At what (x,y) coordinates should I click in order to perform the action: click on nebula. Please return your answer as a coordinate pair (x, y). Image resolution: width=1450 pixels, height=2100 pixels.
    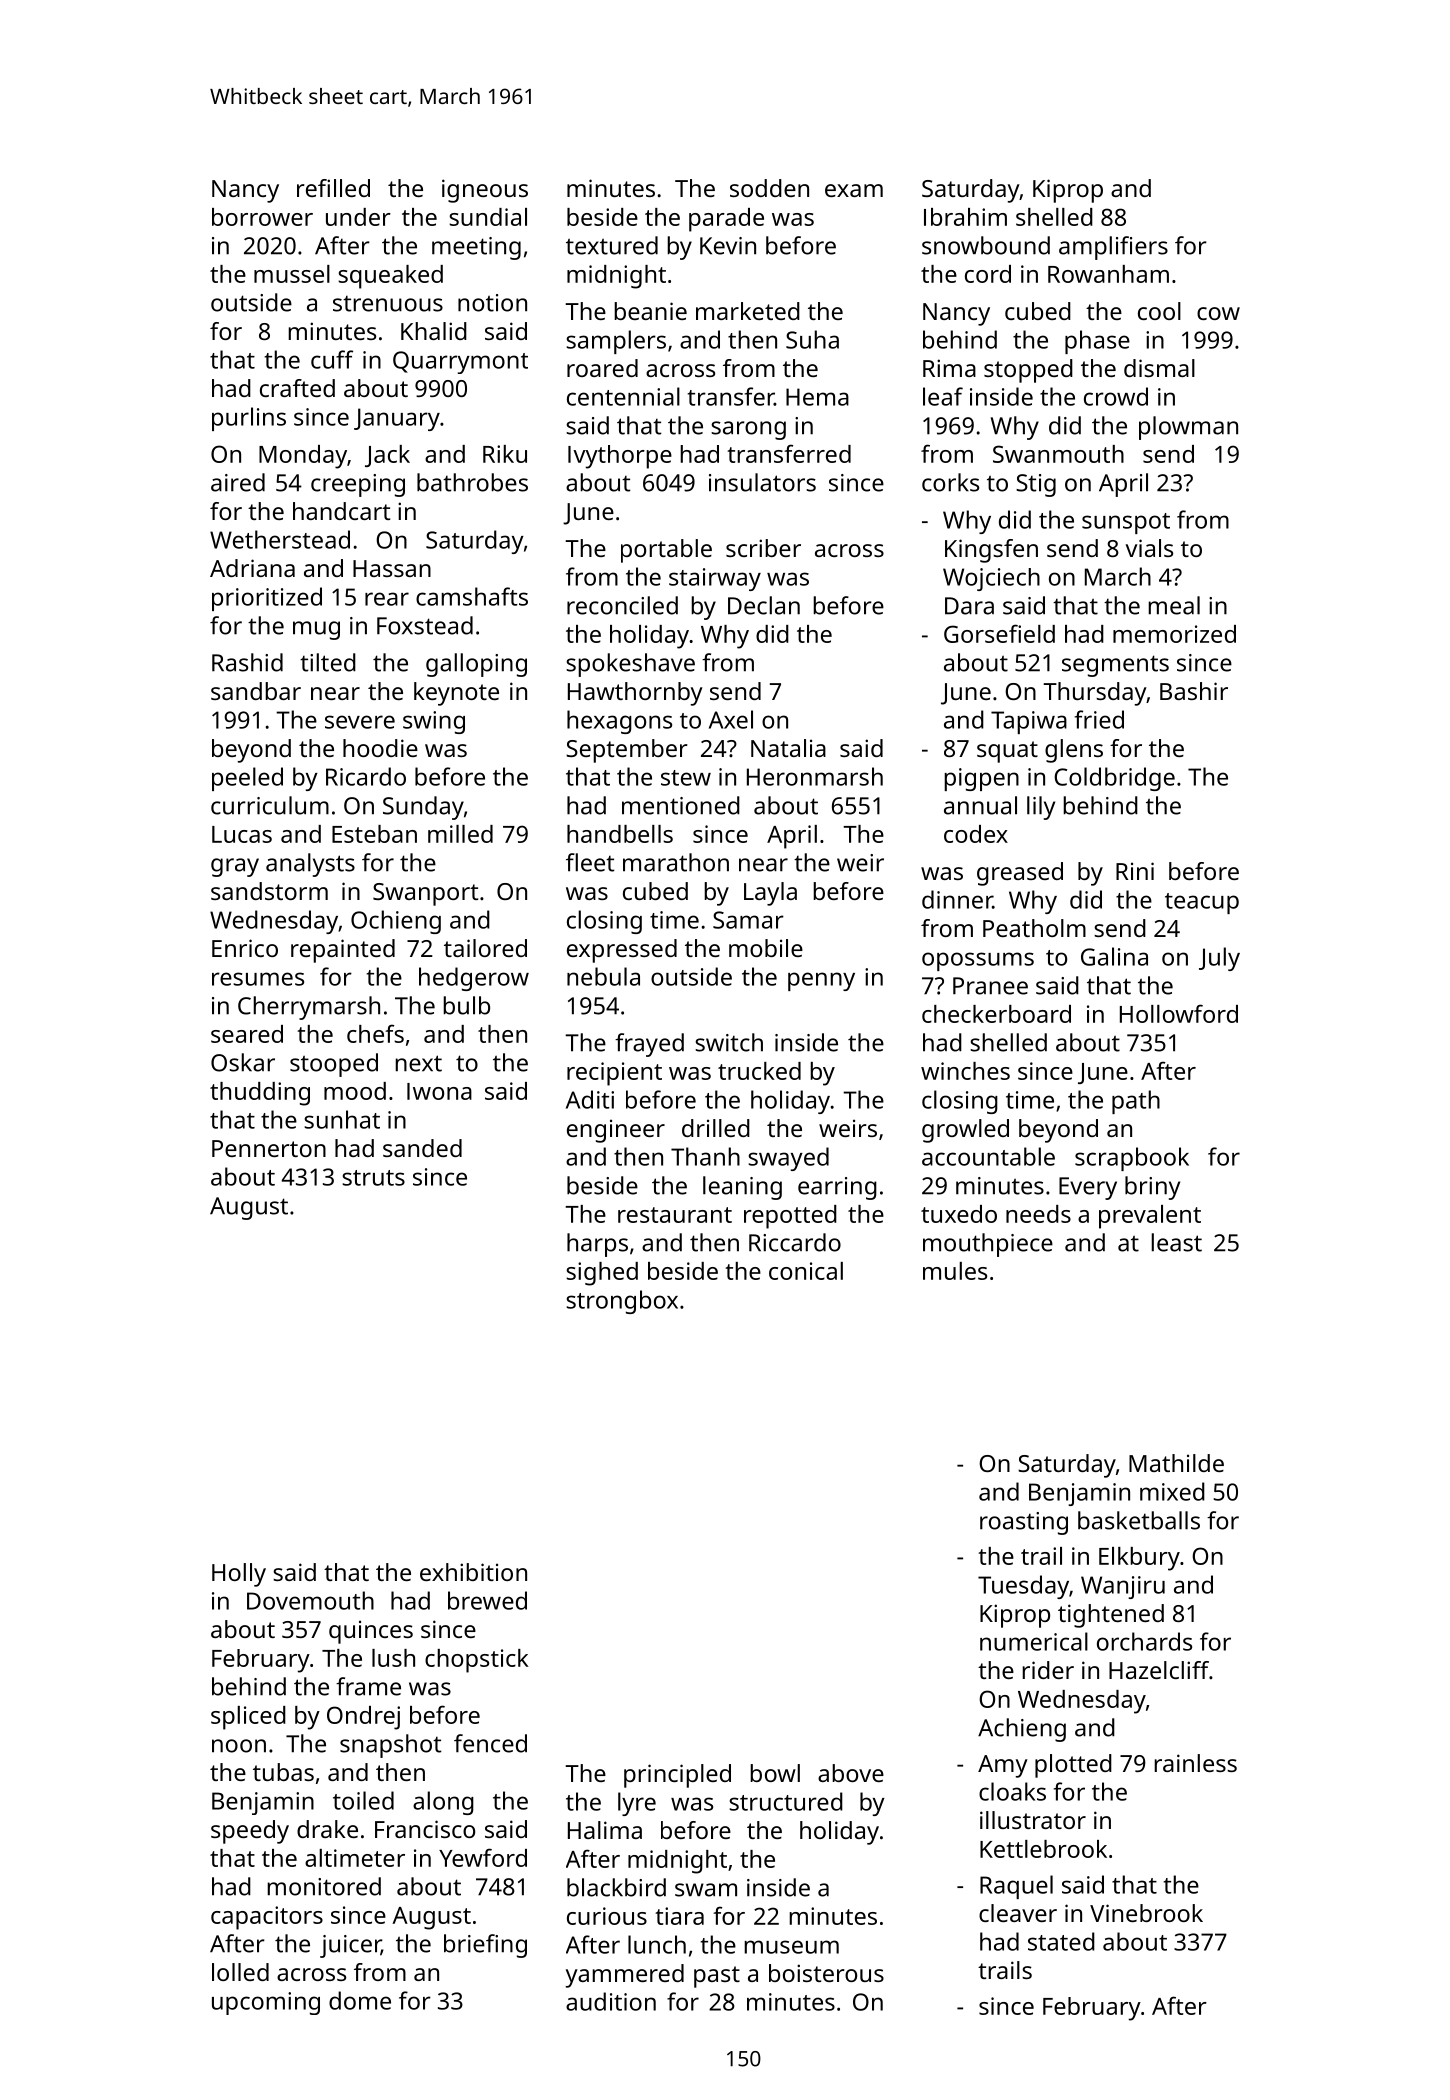
    Looking at the image, I should click on (603, 976).
